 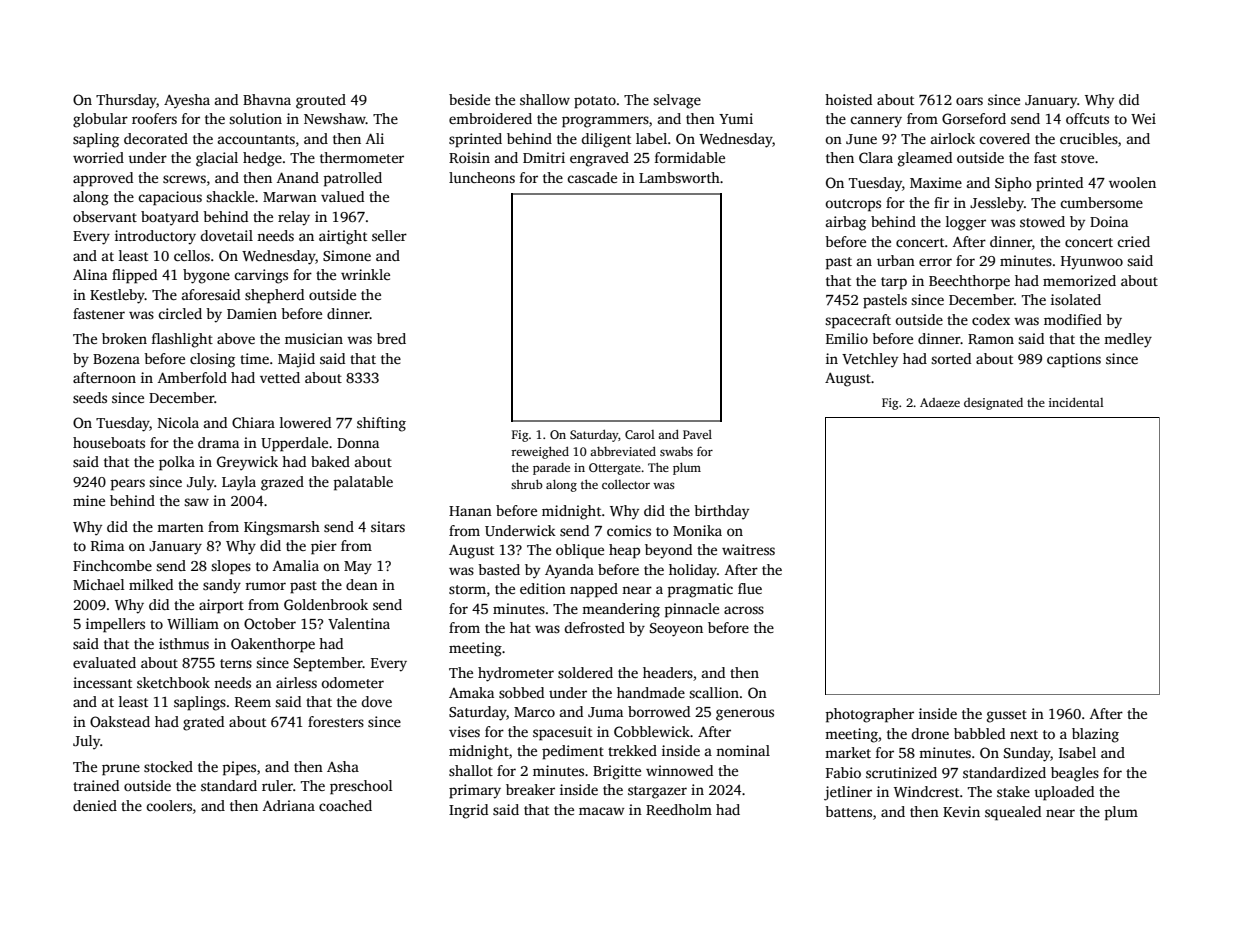 What do you see at coordinates (469, 99) in the screenshot?
I see `beside` at bounding box center [469, 99].
